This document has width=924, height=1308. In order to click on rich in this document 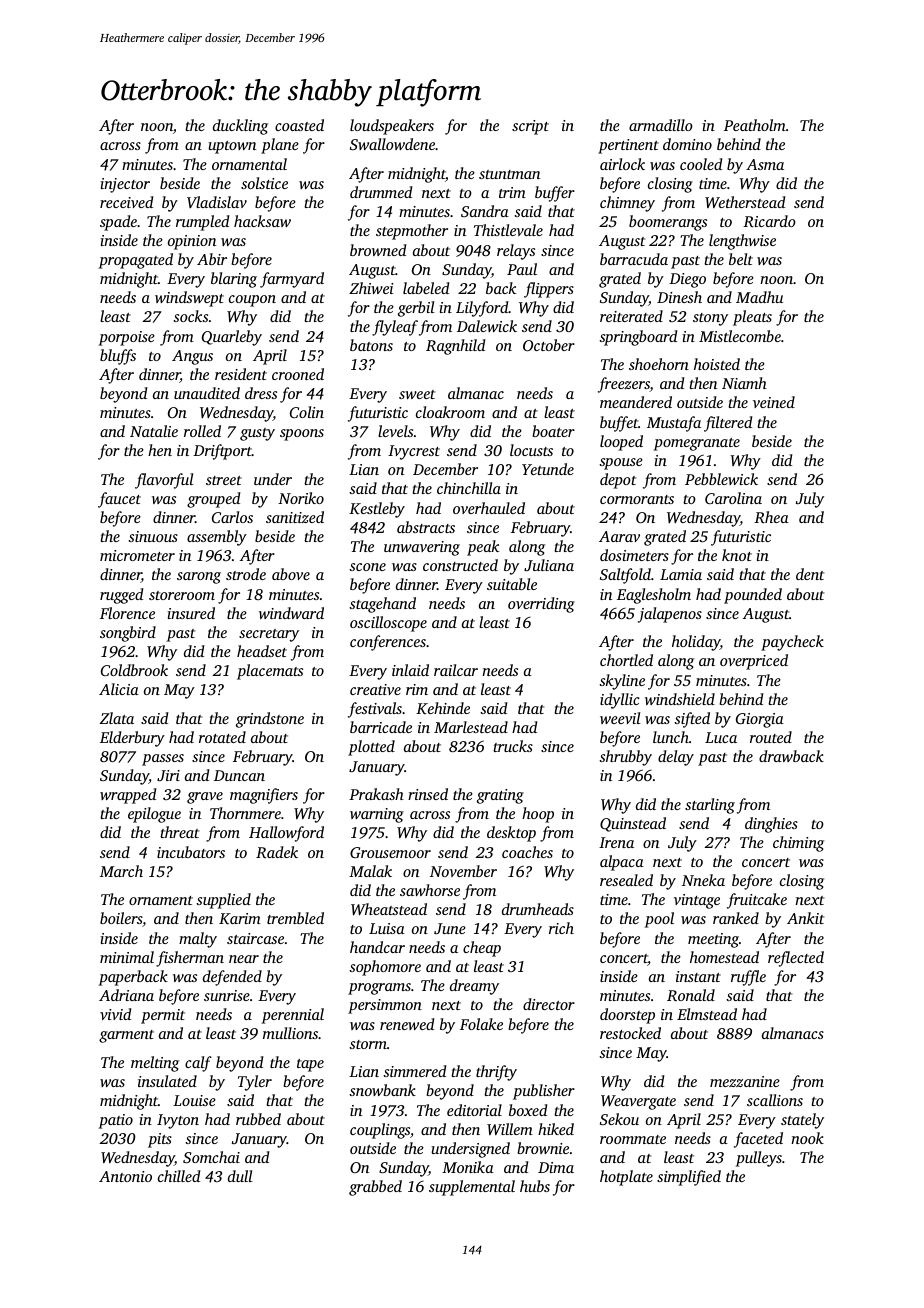, I will do `click(561, 928)`.
